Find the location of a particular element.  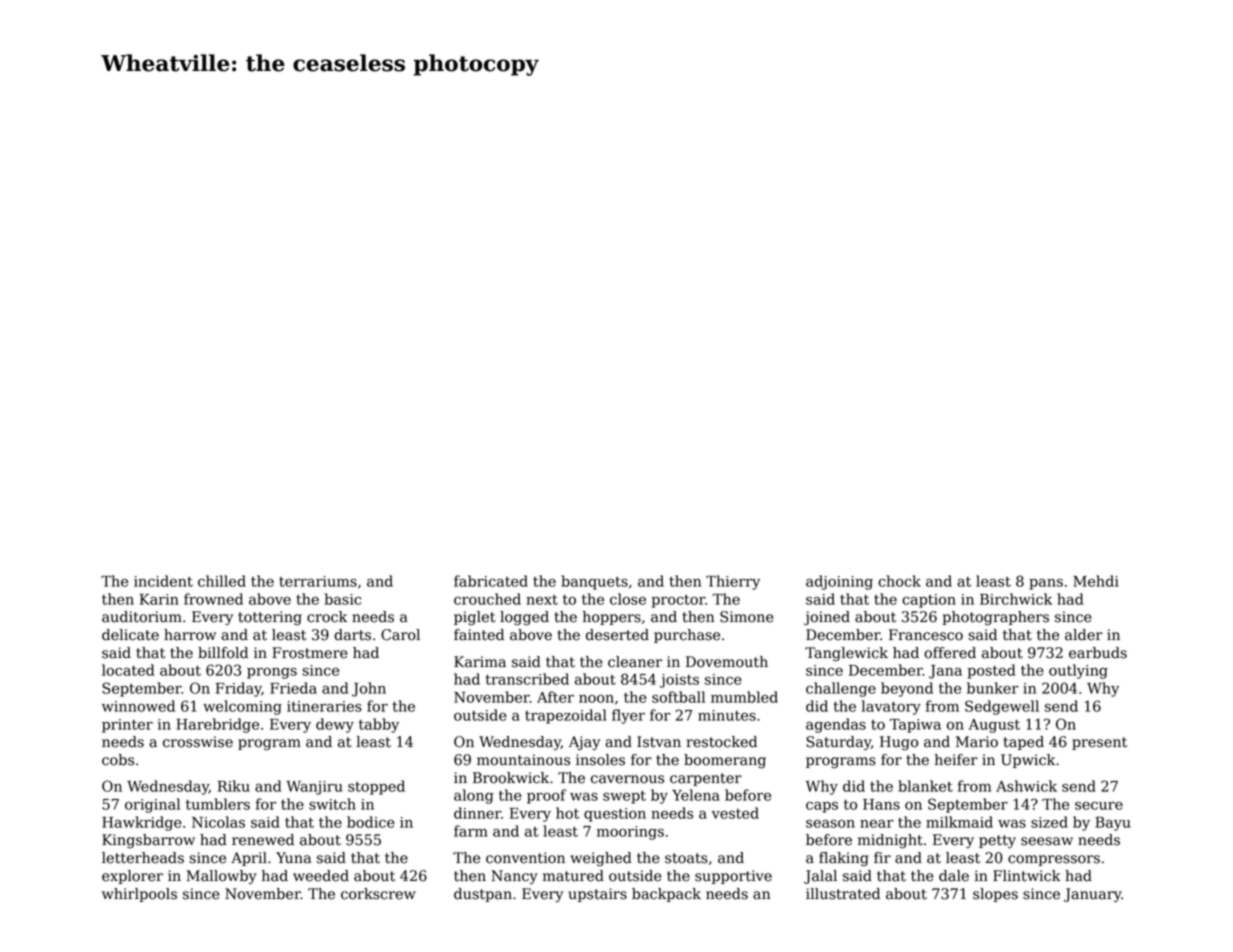

Birchwick is located at coordinates (1016, 599).
